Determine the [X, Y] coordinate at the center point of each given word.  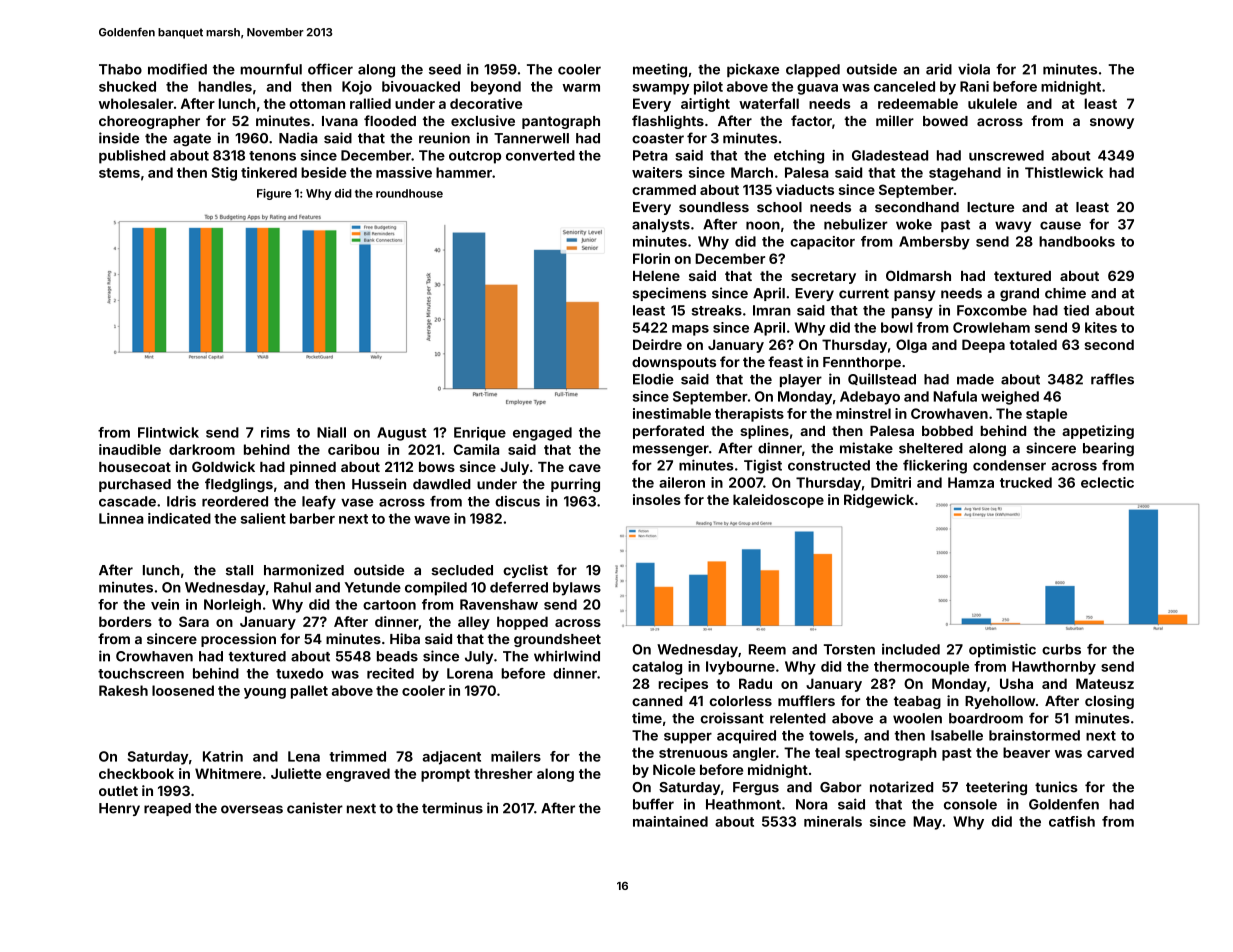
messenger [671, 451]
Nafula [955, 396]
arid [939, 69]
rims [275, 432]
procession [238, 640]
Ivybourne [740, 668]
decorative [486, 103]
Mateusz [1105, 683]
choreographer [149, 122]
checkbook [136, 773]
